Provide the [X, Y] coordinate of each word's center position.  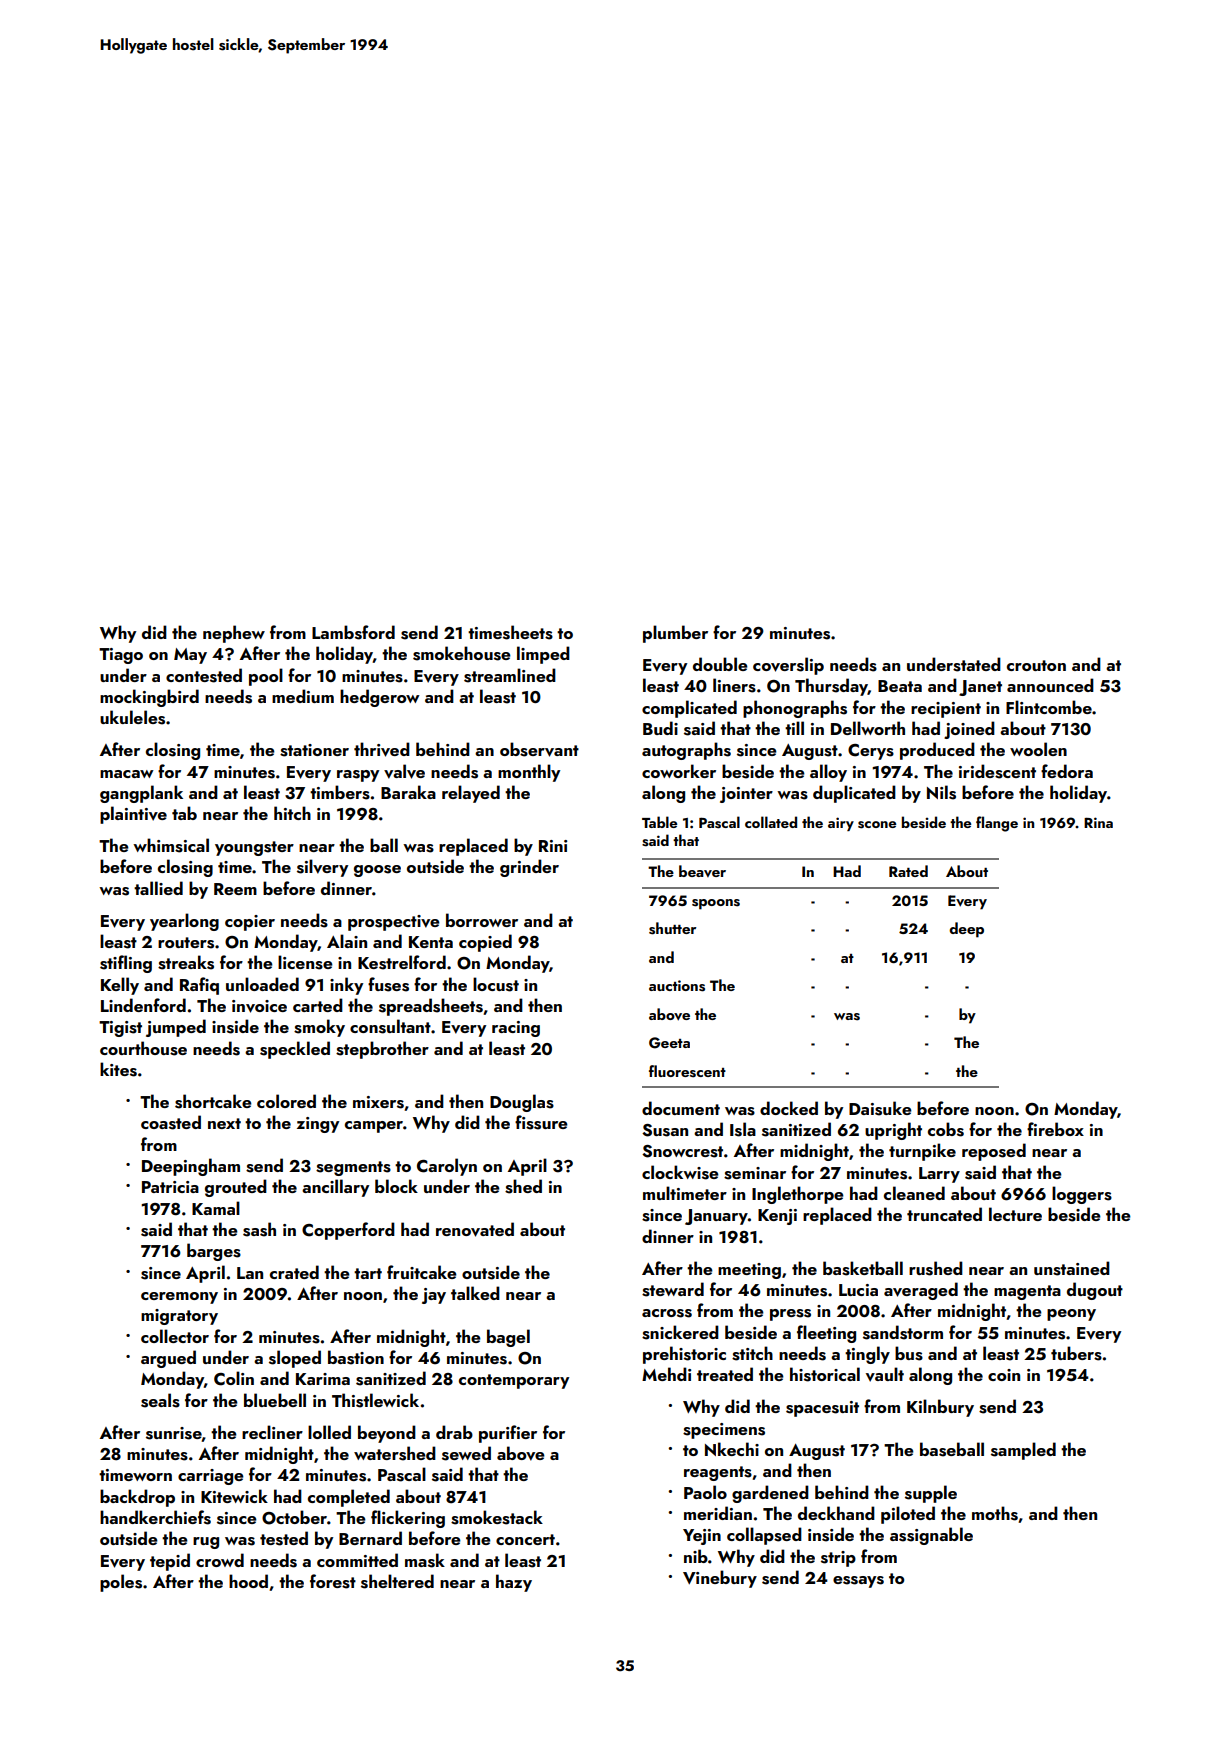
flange [997, 824]
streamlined [510, 675]
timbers [340, 792]
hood [248, 1581]
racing [516, 1029]
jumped [176, 1028]
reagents [718, 1473]
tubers [1076, 1353]
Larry [939, 1175]
